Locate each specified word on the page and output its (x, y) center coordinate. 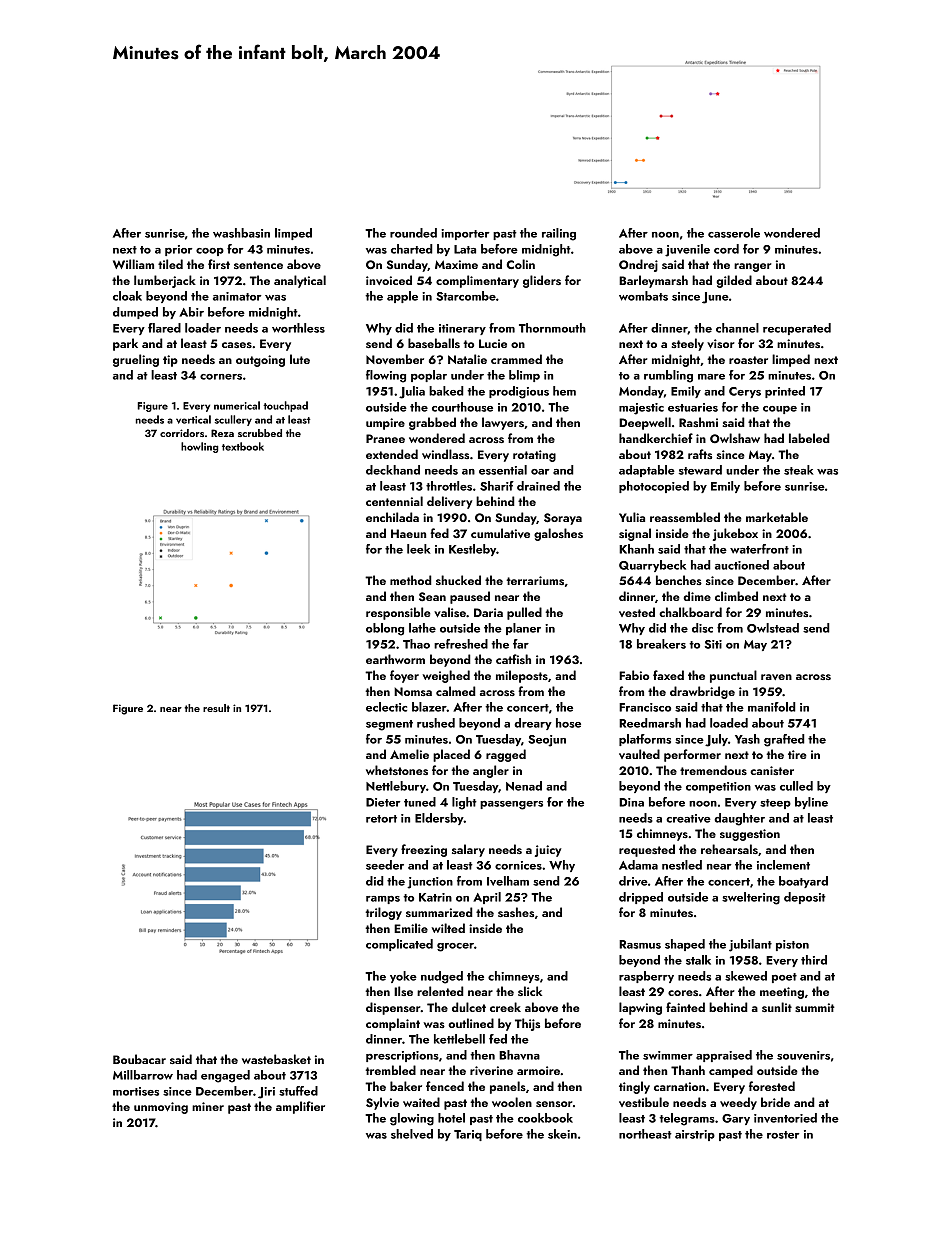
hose (568, 723)
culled (796, 786)
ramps (383, 900)
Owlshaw (735, 438)
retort (381, 819)
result (216, 708)
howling (200, 447)
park (125, 344)
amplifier (300, 1107)
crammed (516, 359)
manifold (772, 707)
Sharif (497, 486)
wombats (643, 296)
